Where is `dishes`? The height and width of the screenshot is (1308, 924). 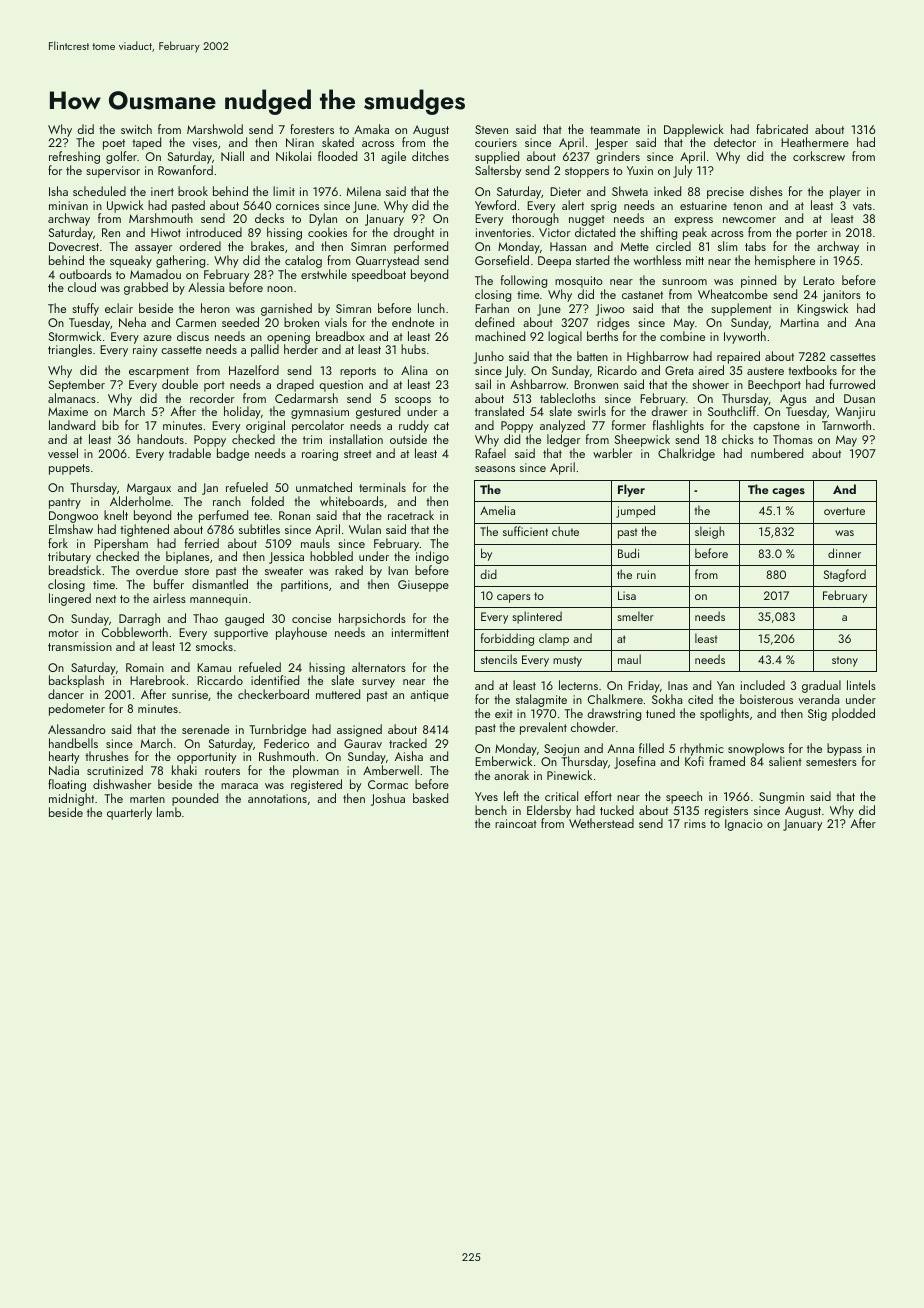 dishes is located at coordinates (766, 191).
